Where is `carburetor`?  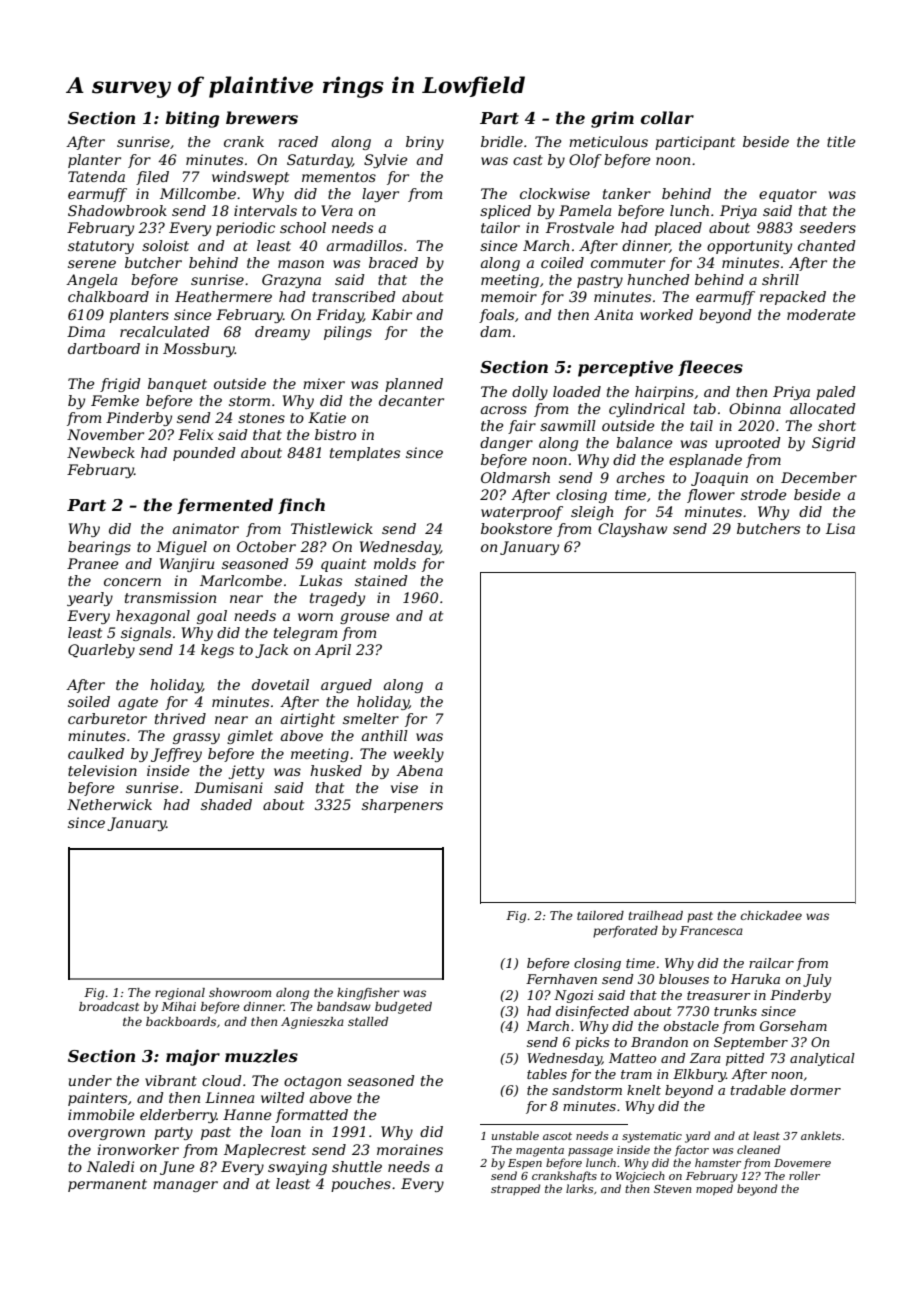
carburetor is located at coordinates (107, 718).
